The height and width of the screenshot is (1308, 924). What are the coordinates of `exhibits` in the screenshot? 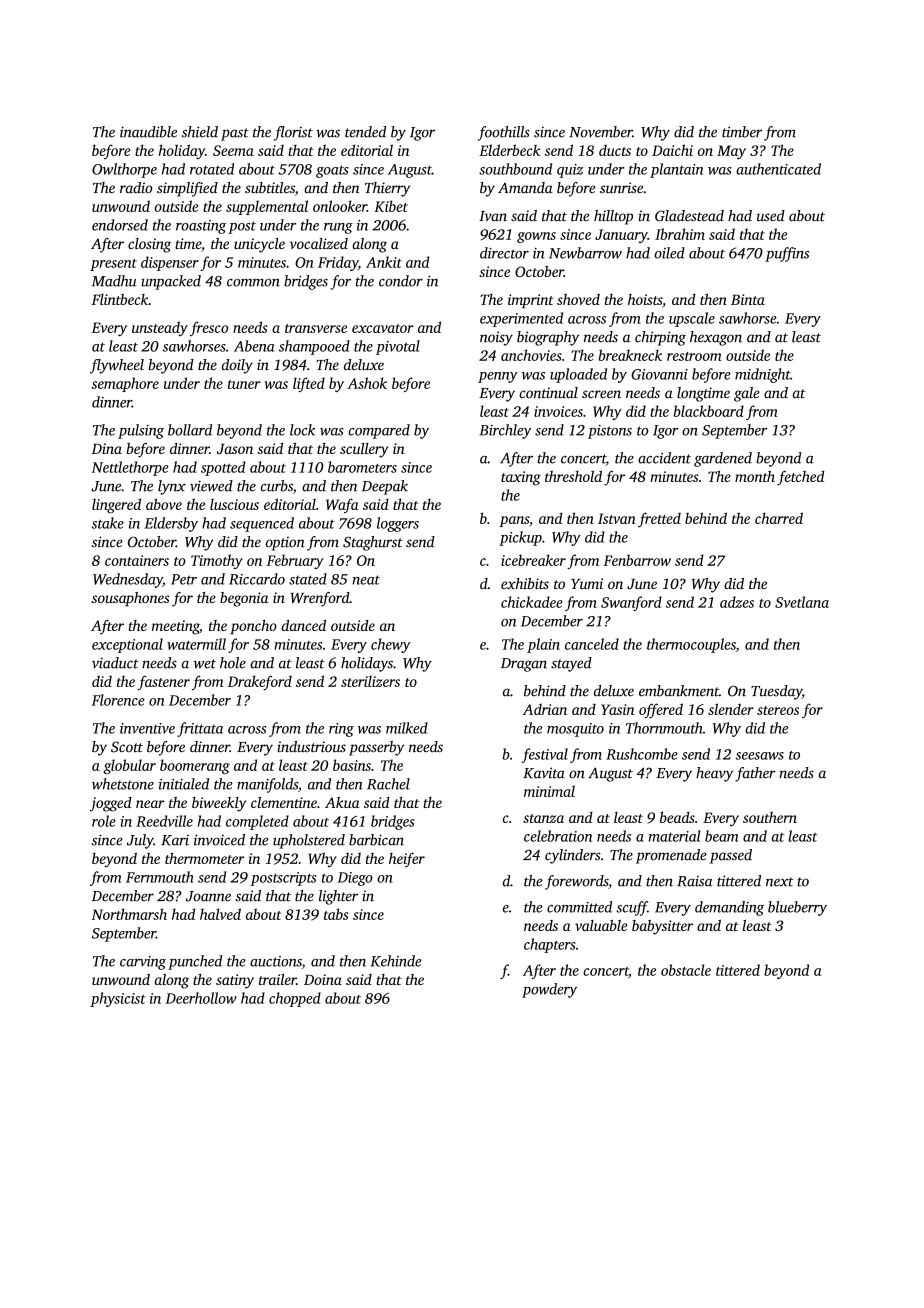 It's located at (525, 583).
